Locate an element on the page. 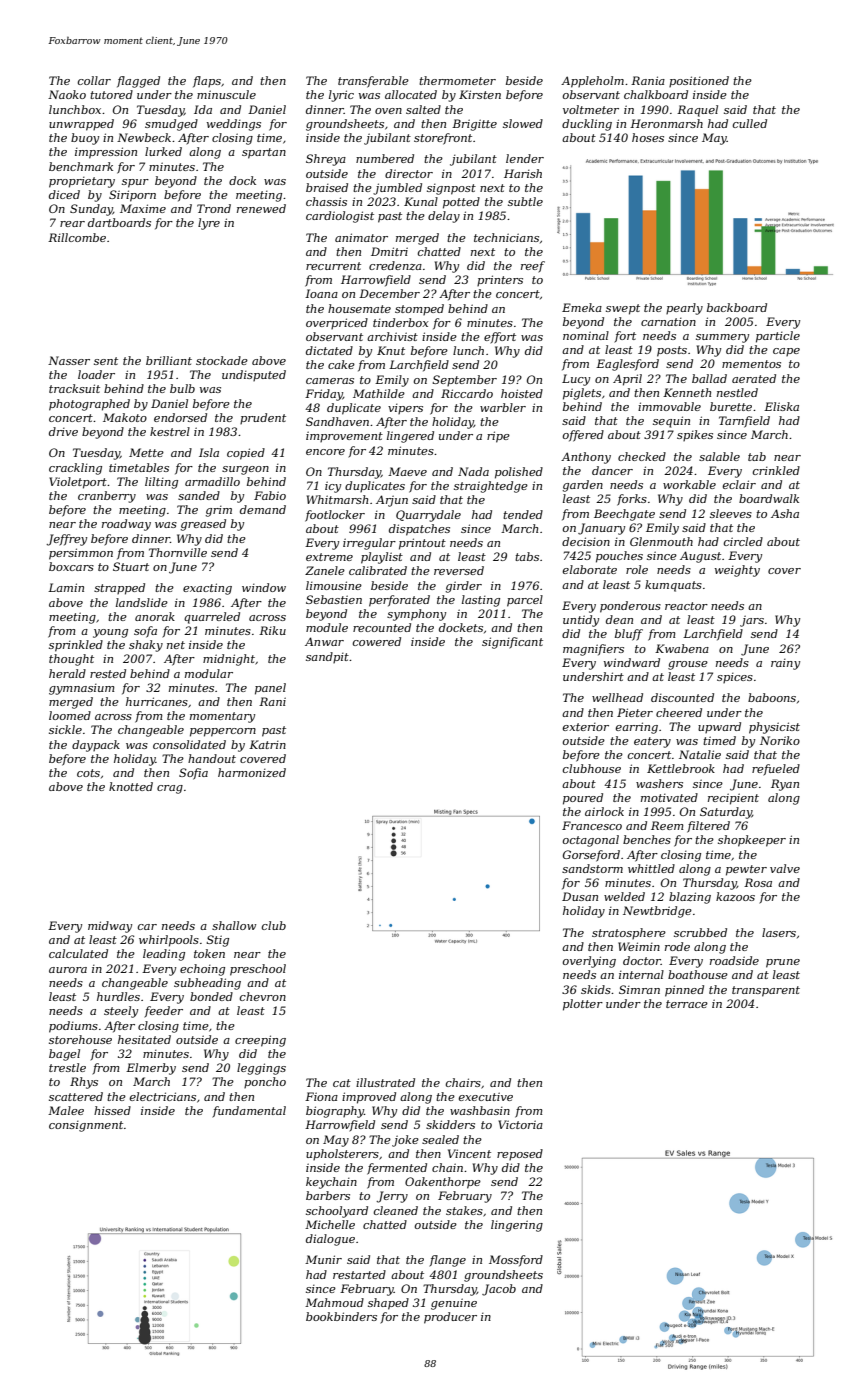  bookbinders is located at coordinates (341, 1316).
